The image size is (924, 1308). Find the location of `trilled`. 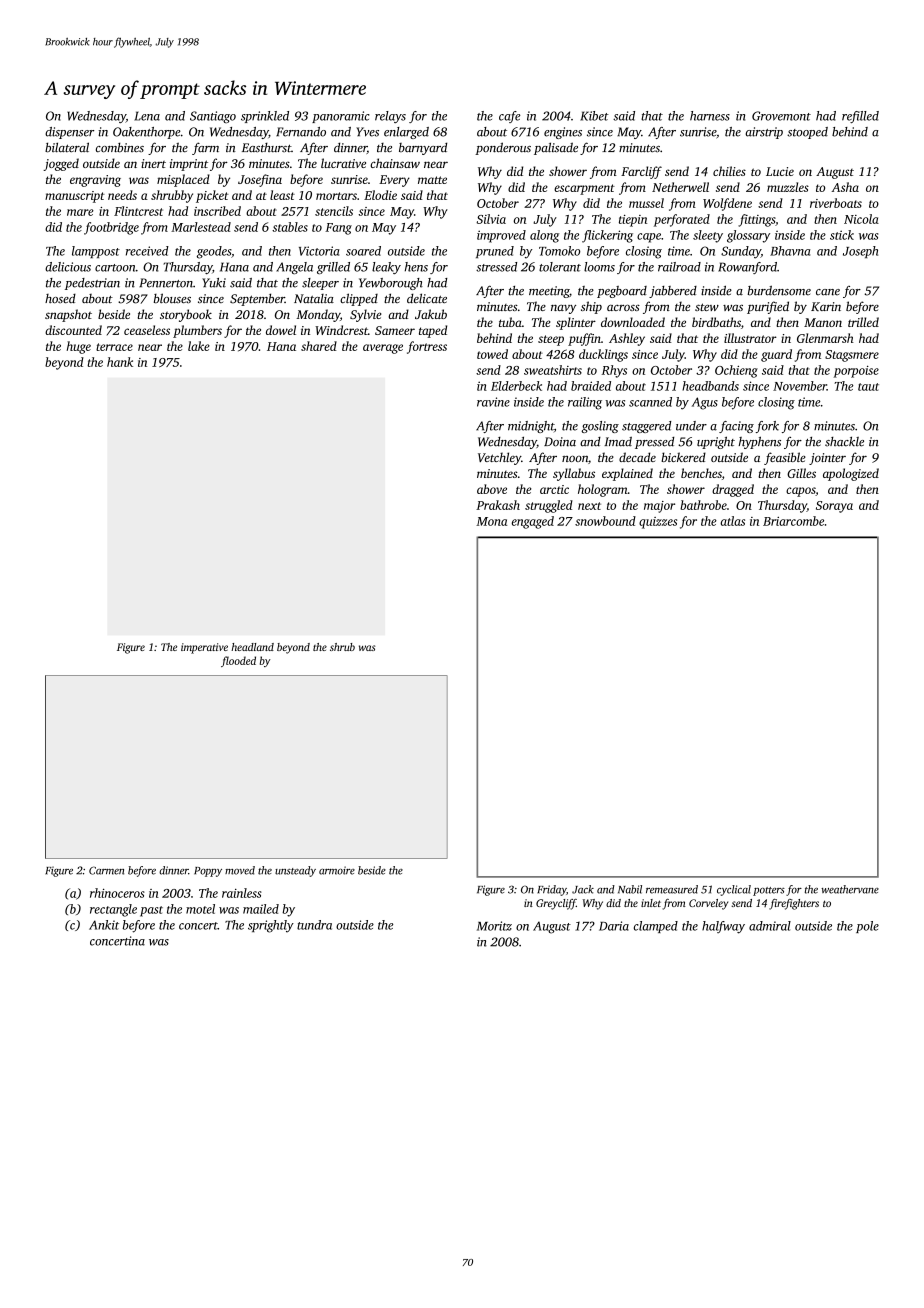

trilled is located at coordinates (863, 322).
